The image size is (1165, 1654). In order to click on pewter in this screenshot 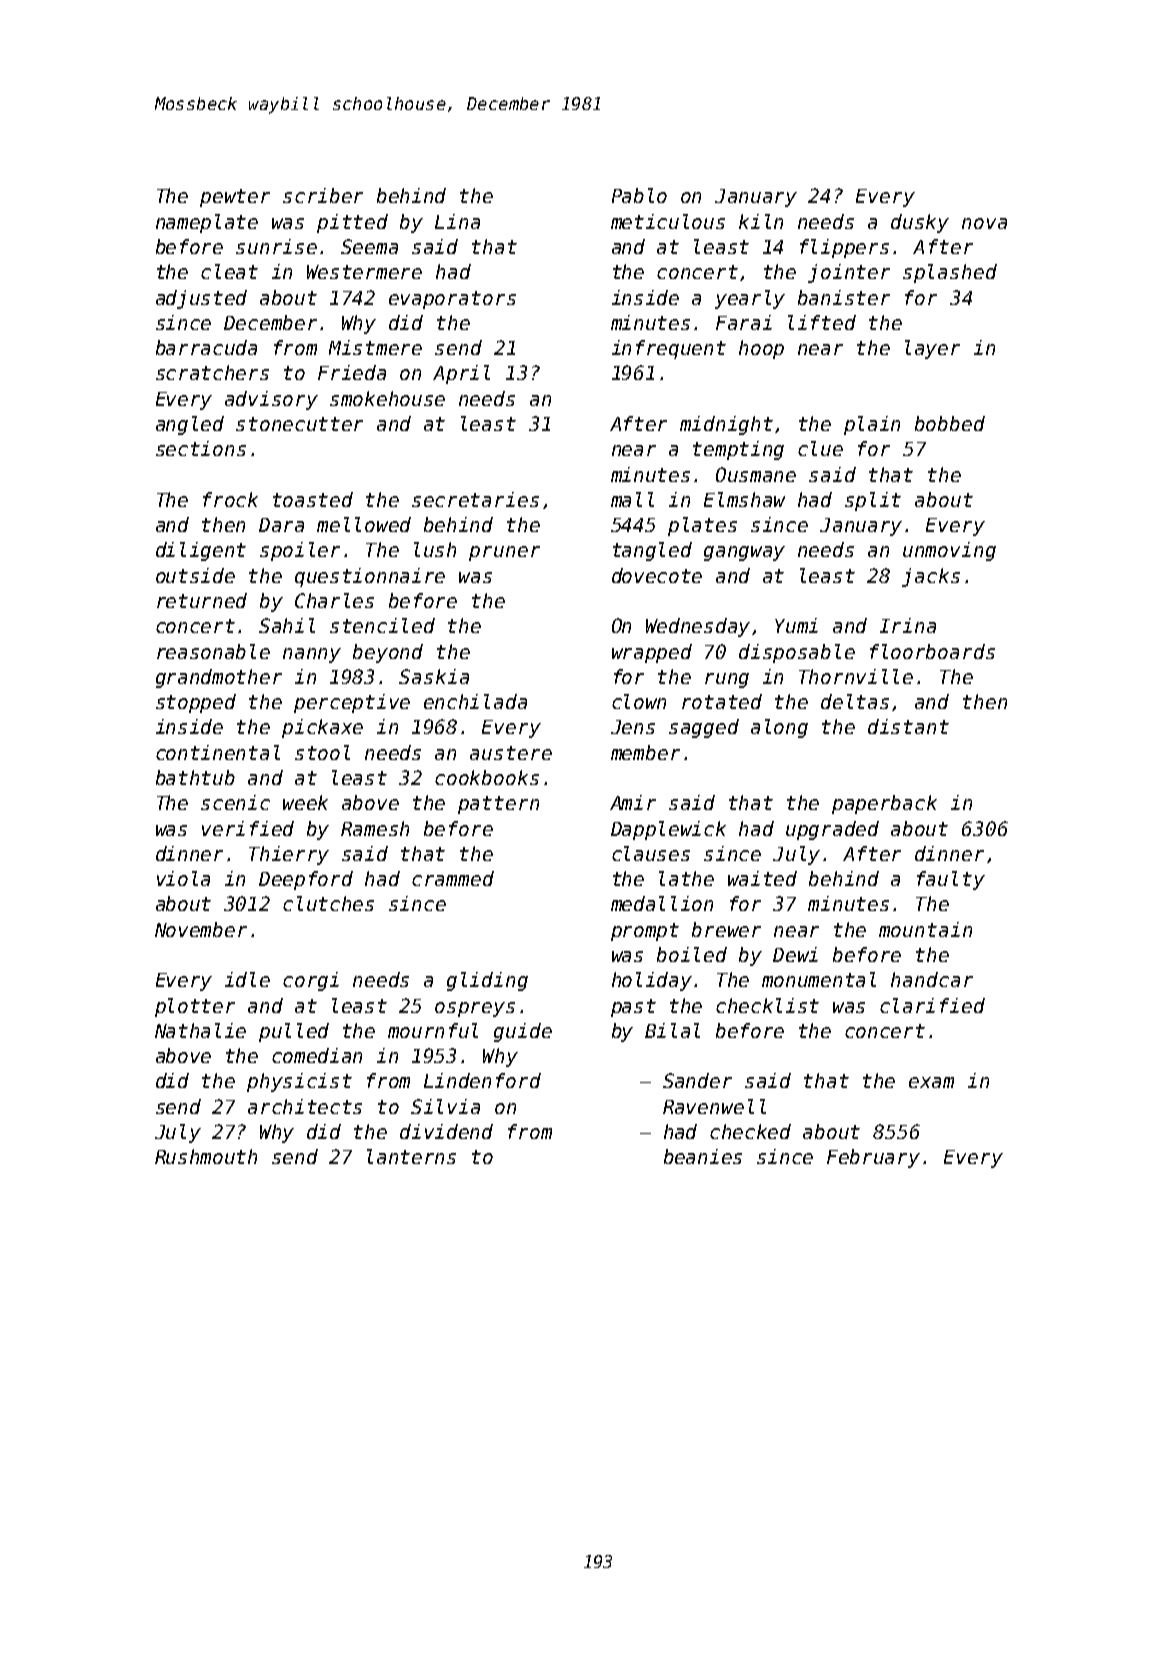, I will do `click(235, 198)`.
